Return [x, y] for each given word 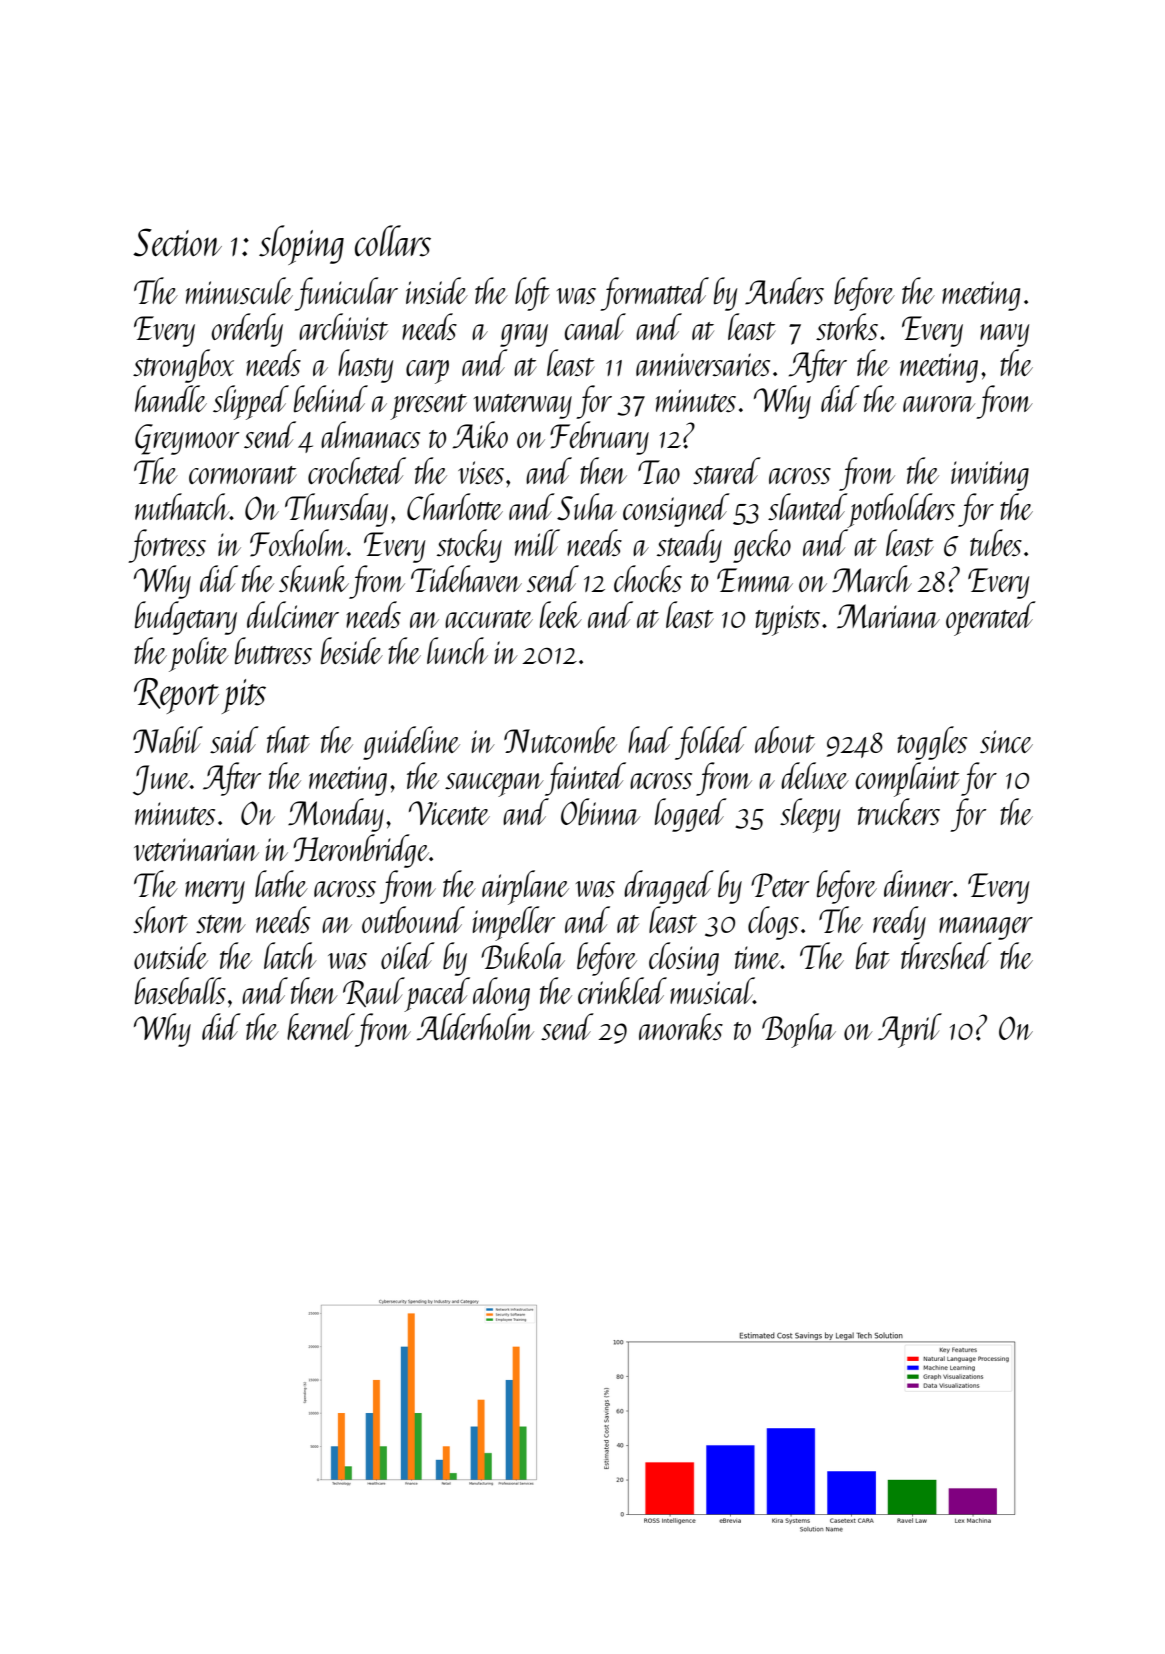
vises [481, 472]
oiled [408, 955]
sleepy [810, 815]
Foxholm [298, 543]
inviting [990, 476]
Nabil [168, 739]
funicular [346, 294]
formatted [654, 294]
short [160, 919]
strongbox [183, 366]
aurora [939, 404]
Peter [780, 885]
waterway [523, 406]
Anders [784, 291]
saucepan [494, 785]
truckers [899, 811]
